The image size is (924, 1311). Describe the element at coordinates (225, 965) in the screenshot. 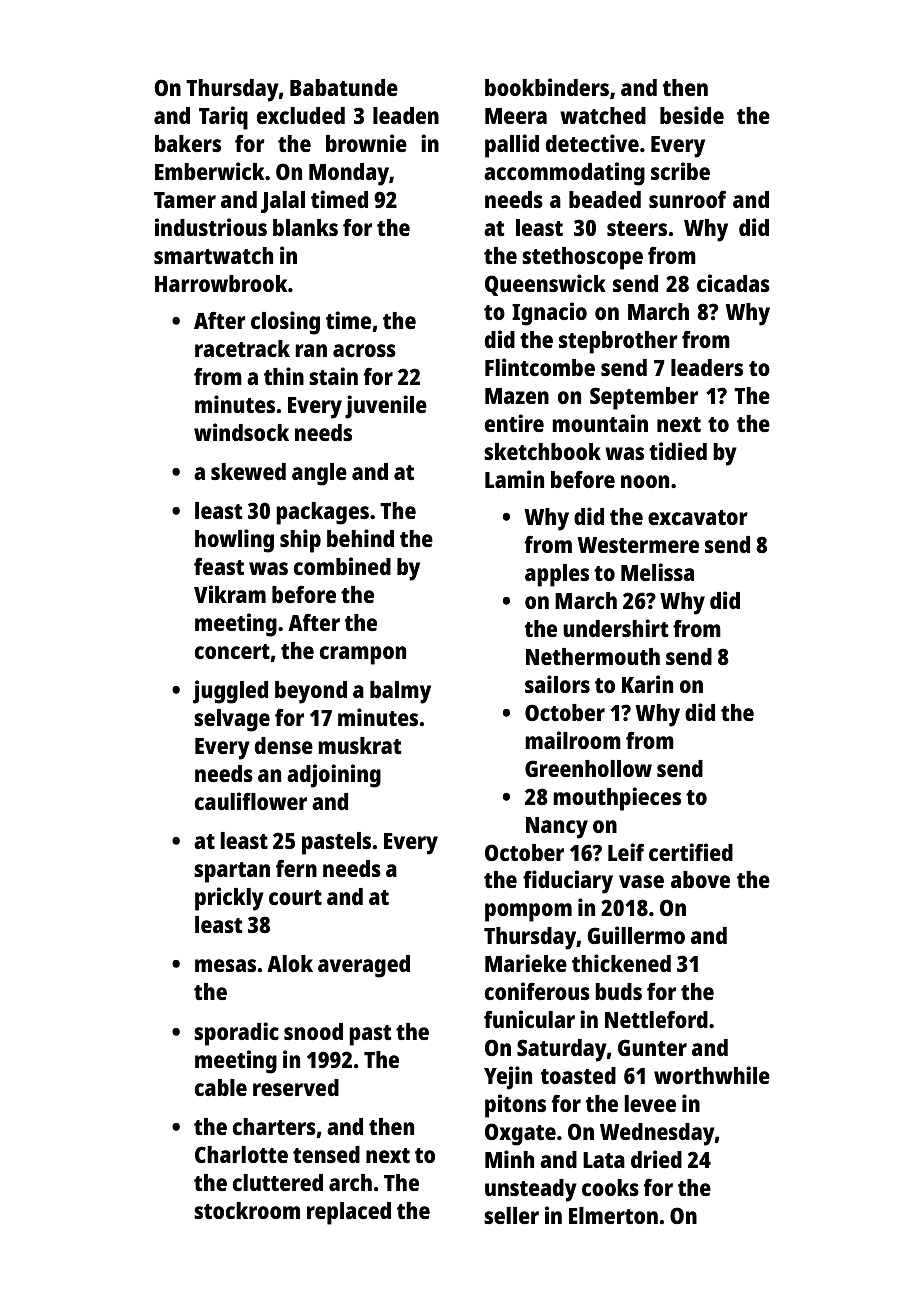

I see `mesas` at that location.
